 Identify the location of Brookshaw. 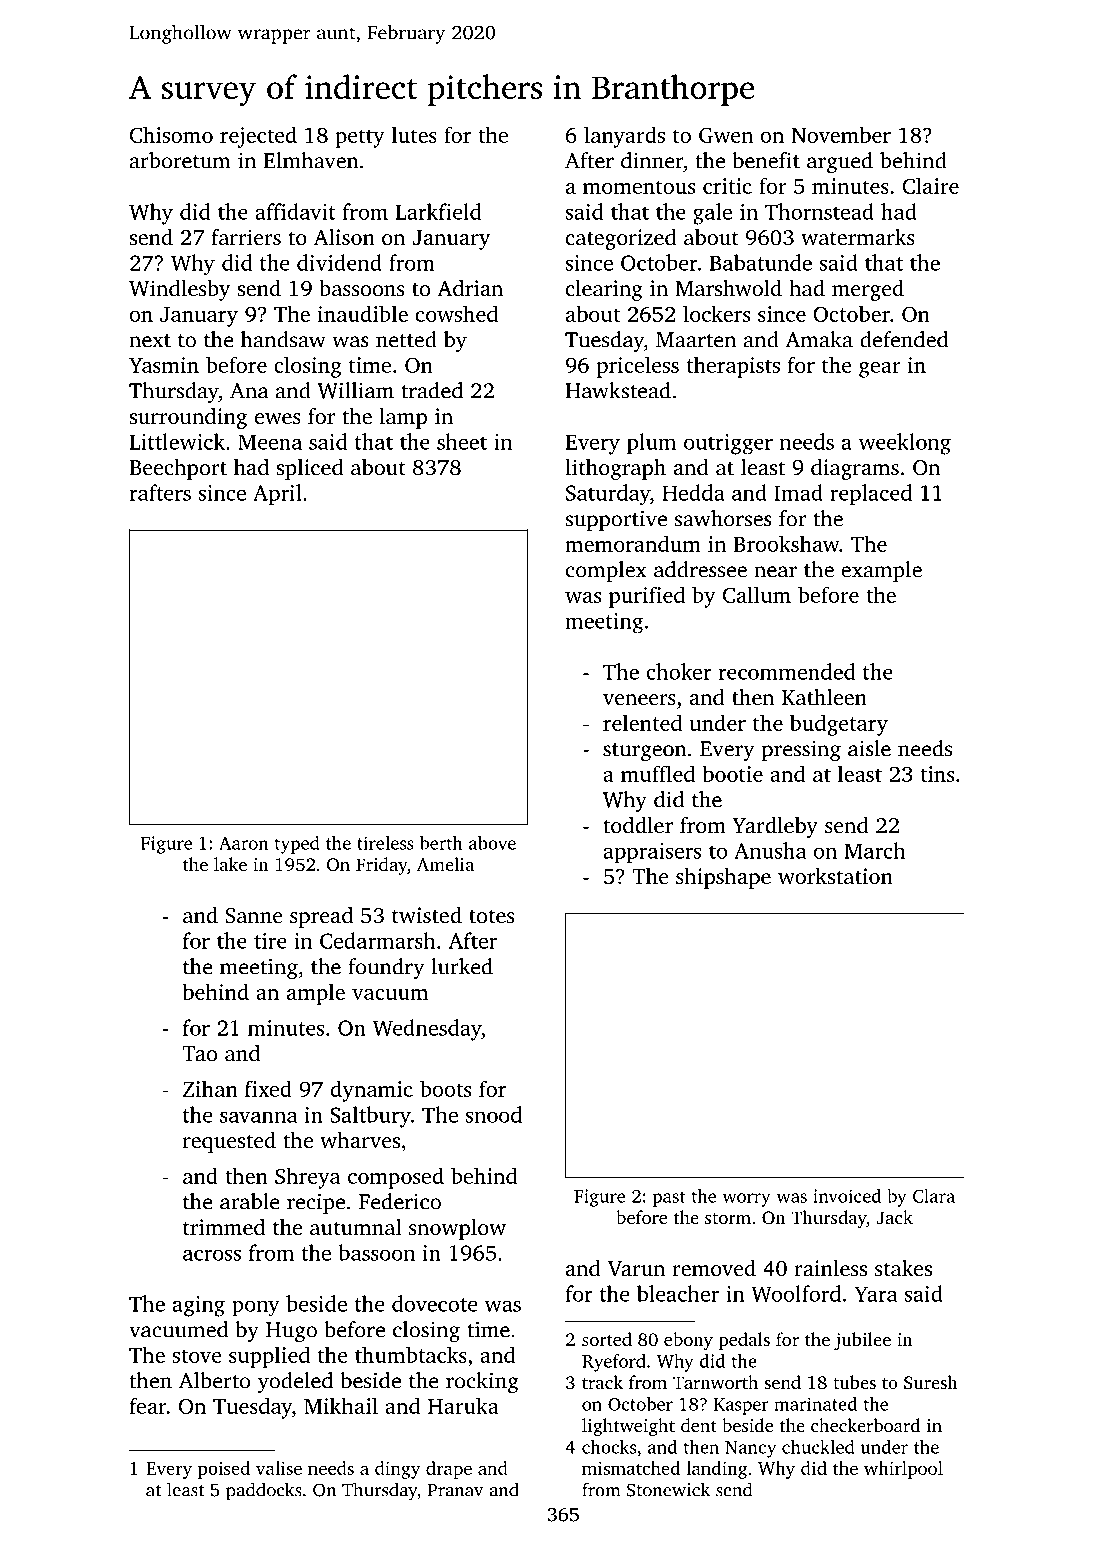
(786, 543).
